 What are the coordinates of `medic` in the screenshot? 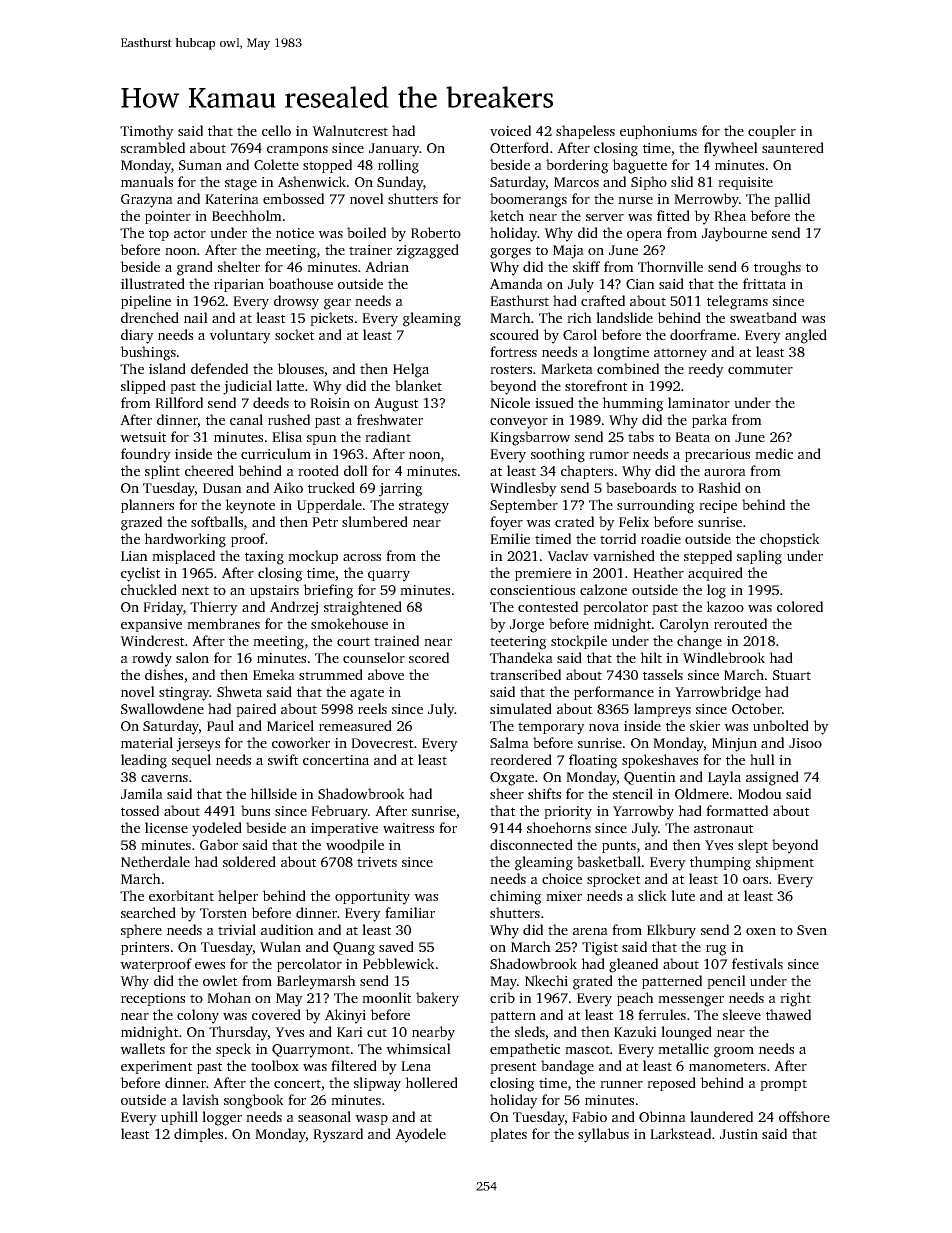 It's located at (774, 453).
